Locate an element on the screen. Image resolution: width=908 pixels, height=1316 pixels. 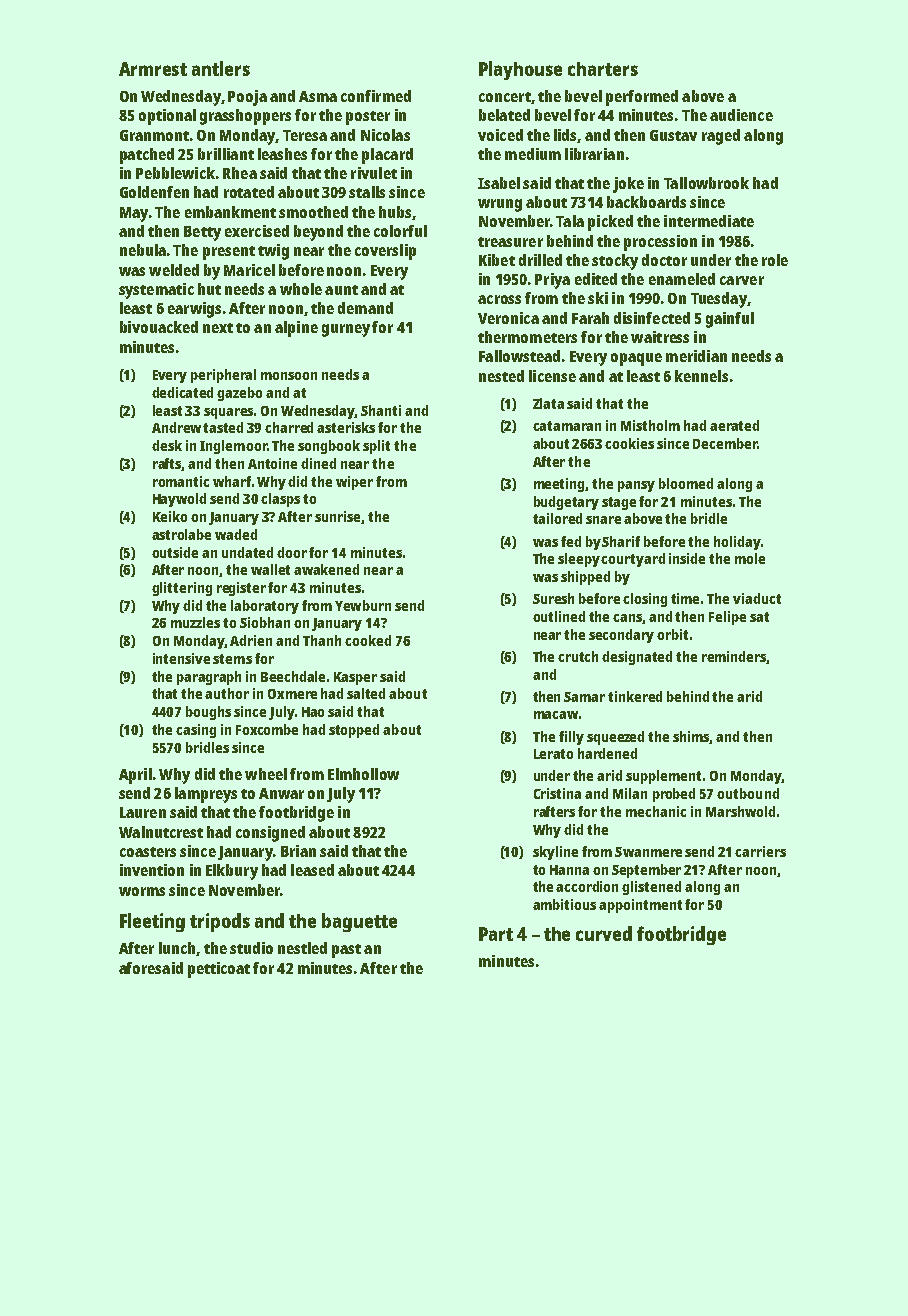
consigned is located at coordinates (270, 834).
